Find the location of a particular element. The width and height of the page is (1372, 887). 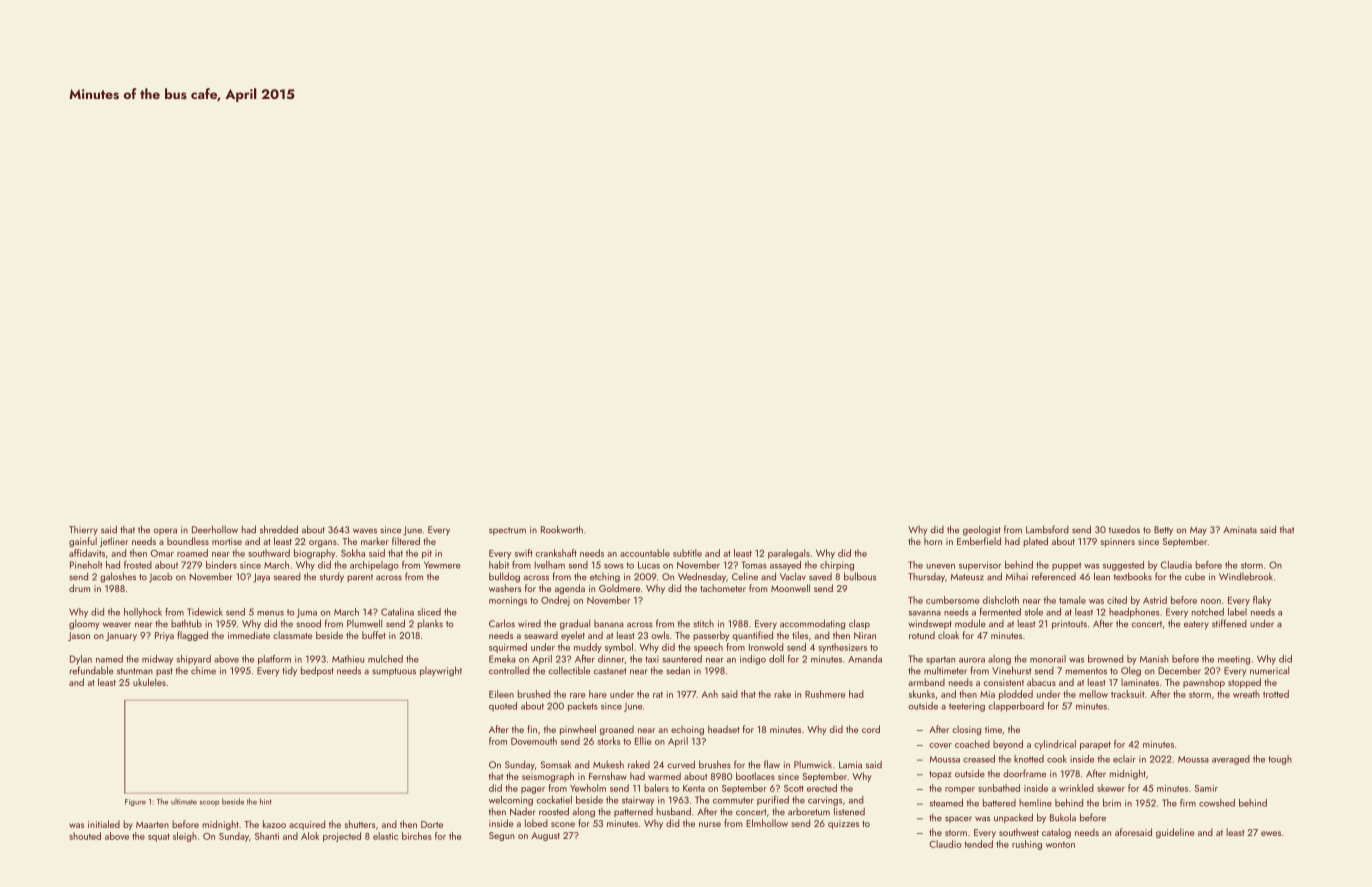

aurora is located at coordinates (972, 660).
